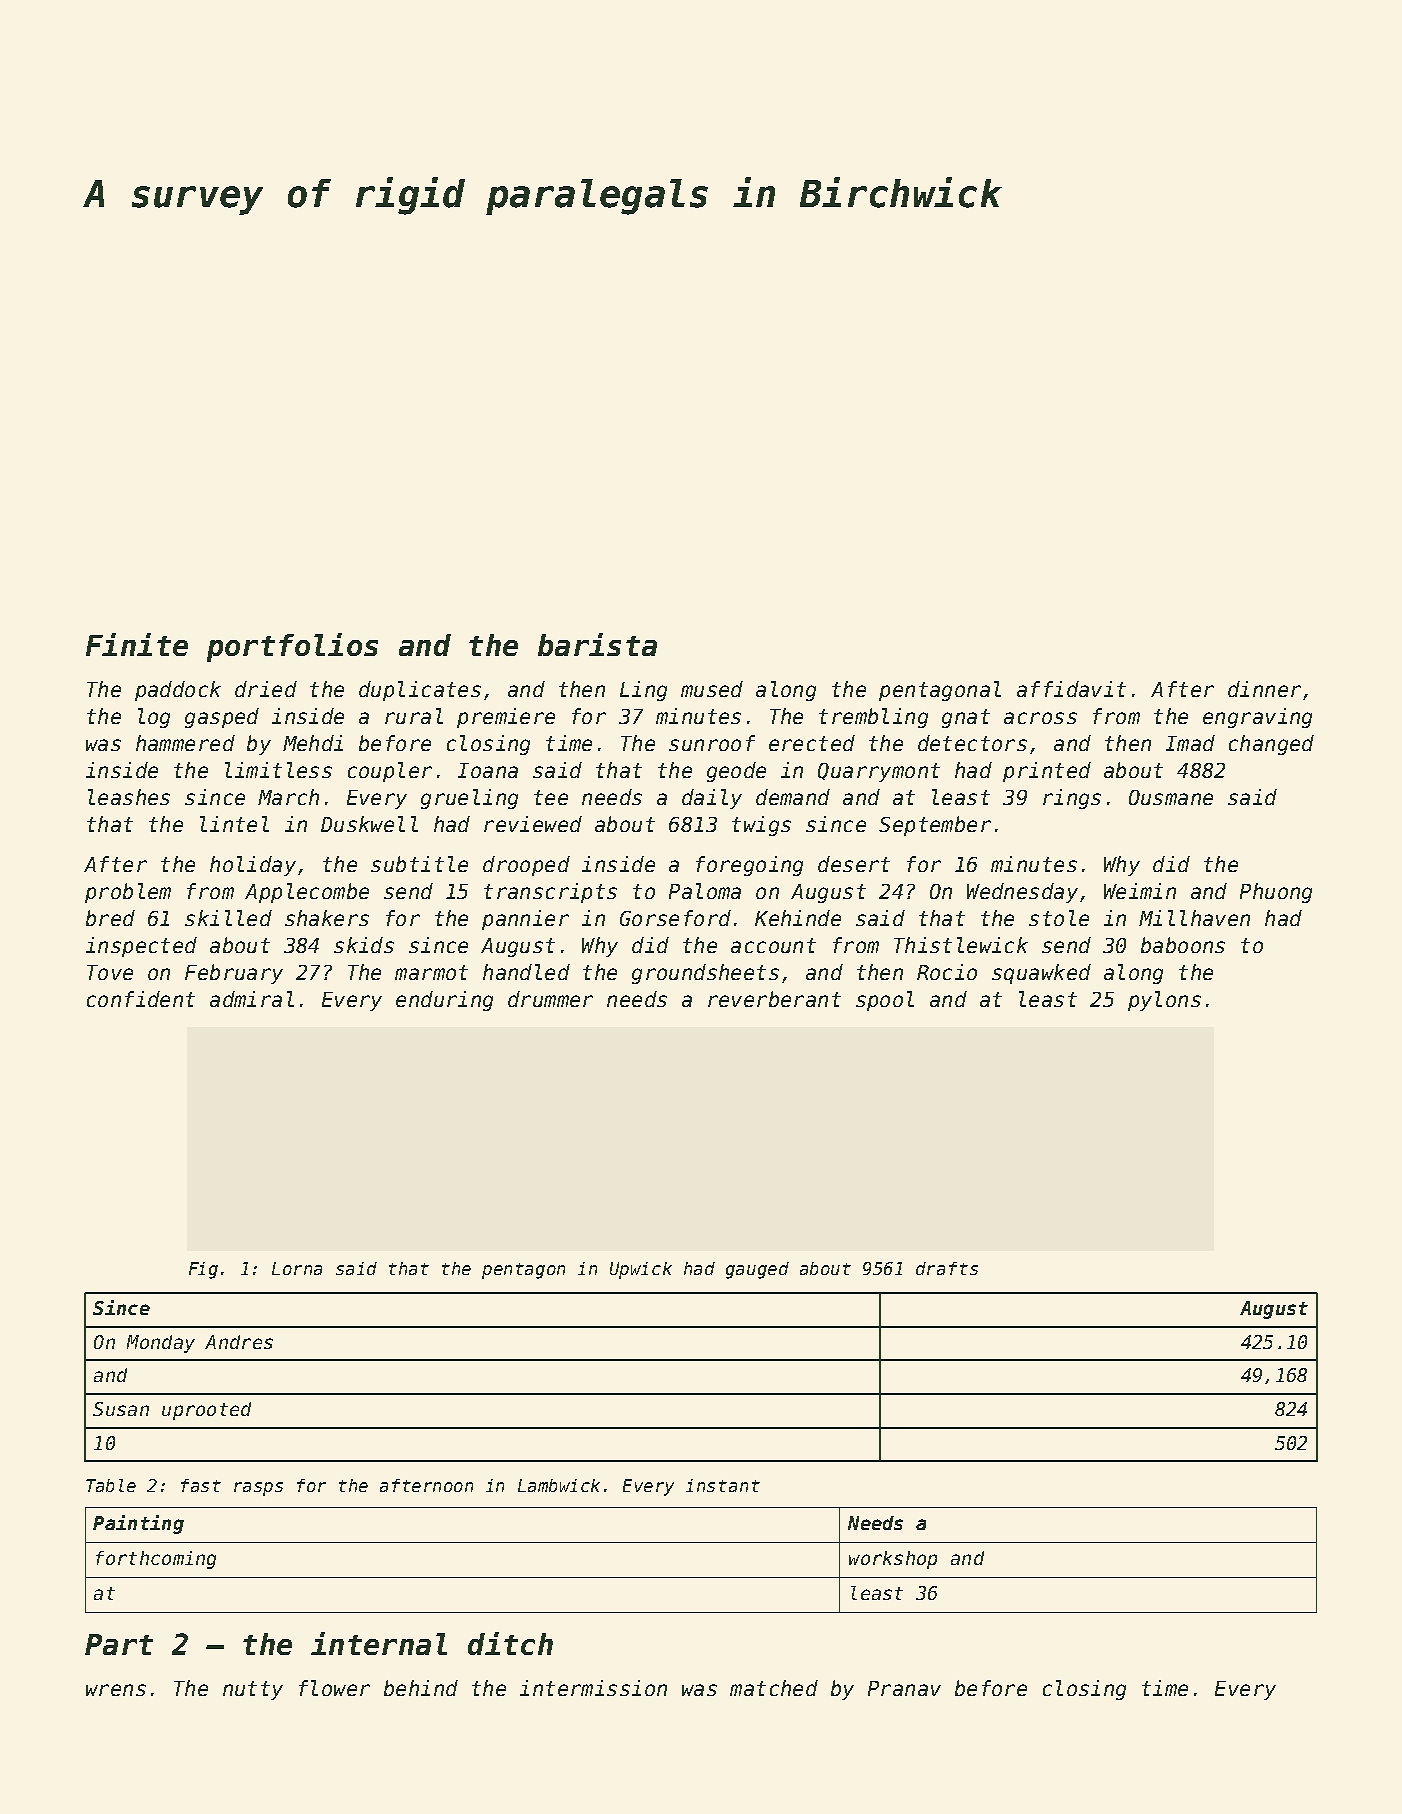  Describe the element at coordinates (1264, 689) in the screenshot. I see `dinner` at that location.
